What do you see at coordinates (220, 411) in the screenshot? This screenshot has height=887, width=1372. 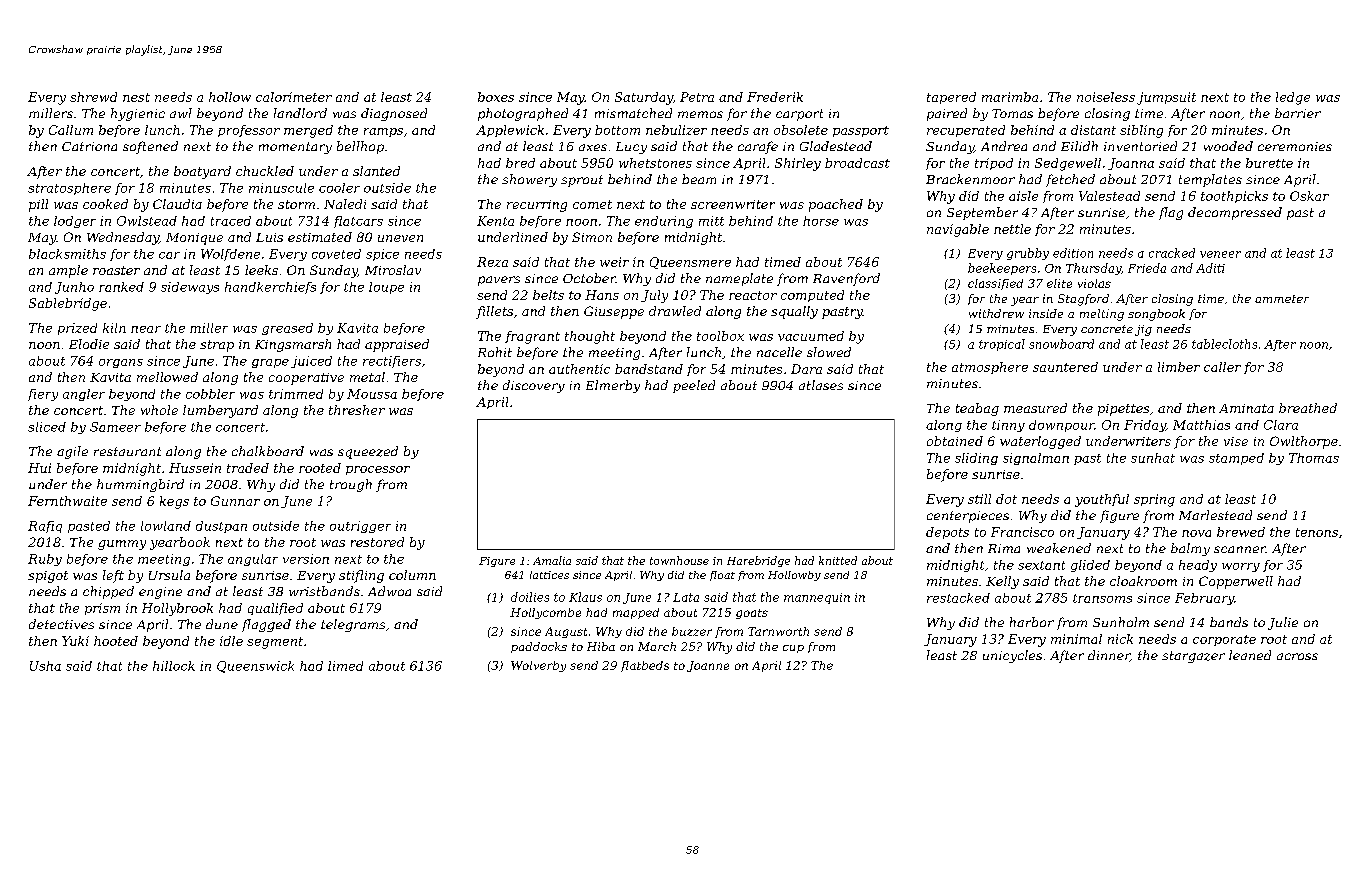 I see `lumberyard` at bounding box center [220, 411].
